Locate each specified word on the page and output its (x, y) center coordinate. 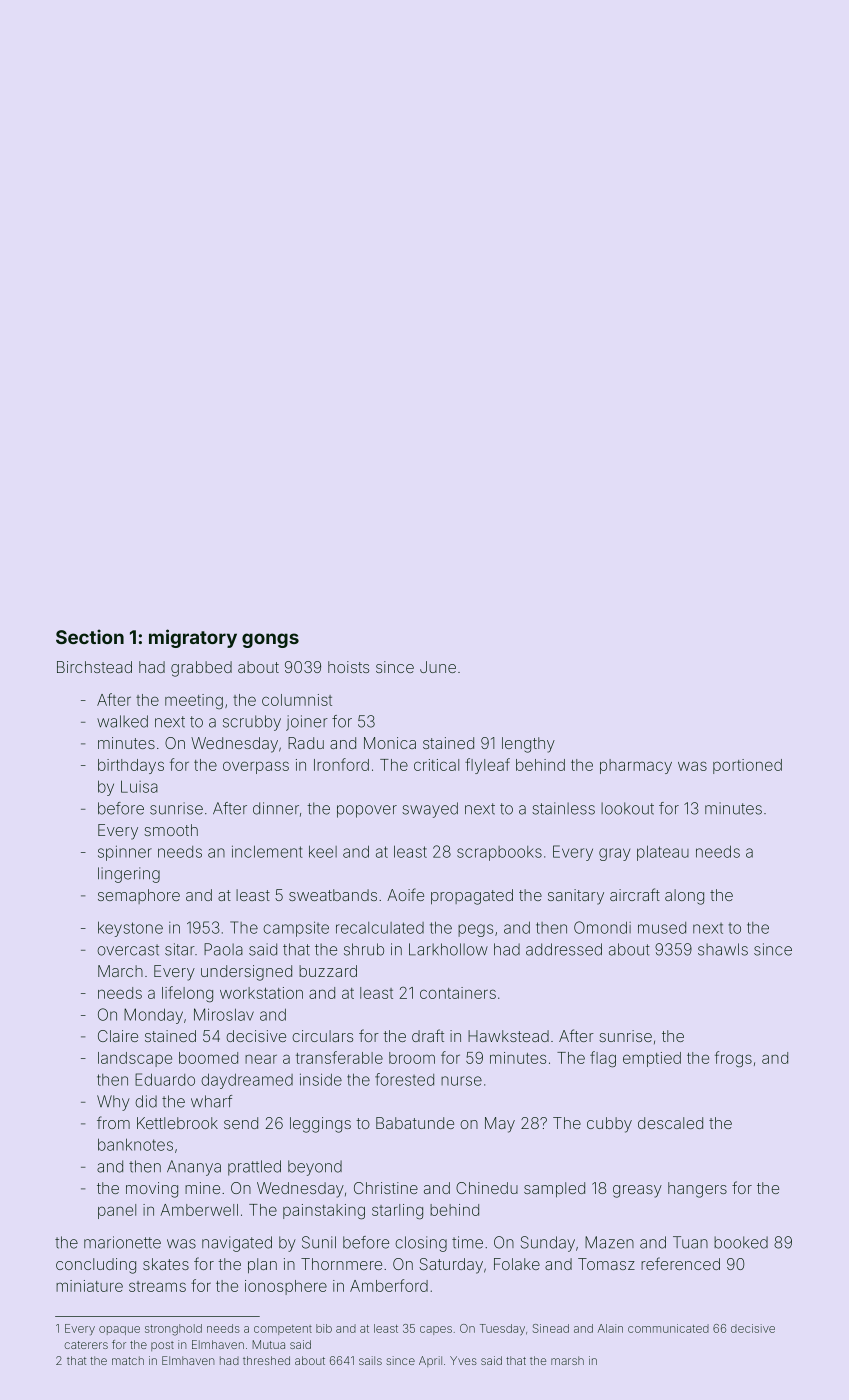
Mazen (609, 1242)
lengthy (528, 745)
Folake (517, 1264)
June (438, 667)
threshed (266, 1360)
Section (90, 636)
